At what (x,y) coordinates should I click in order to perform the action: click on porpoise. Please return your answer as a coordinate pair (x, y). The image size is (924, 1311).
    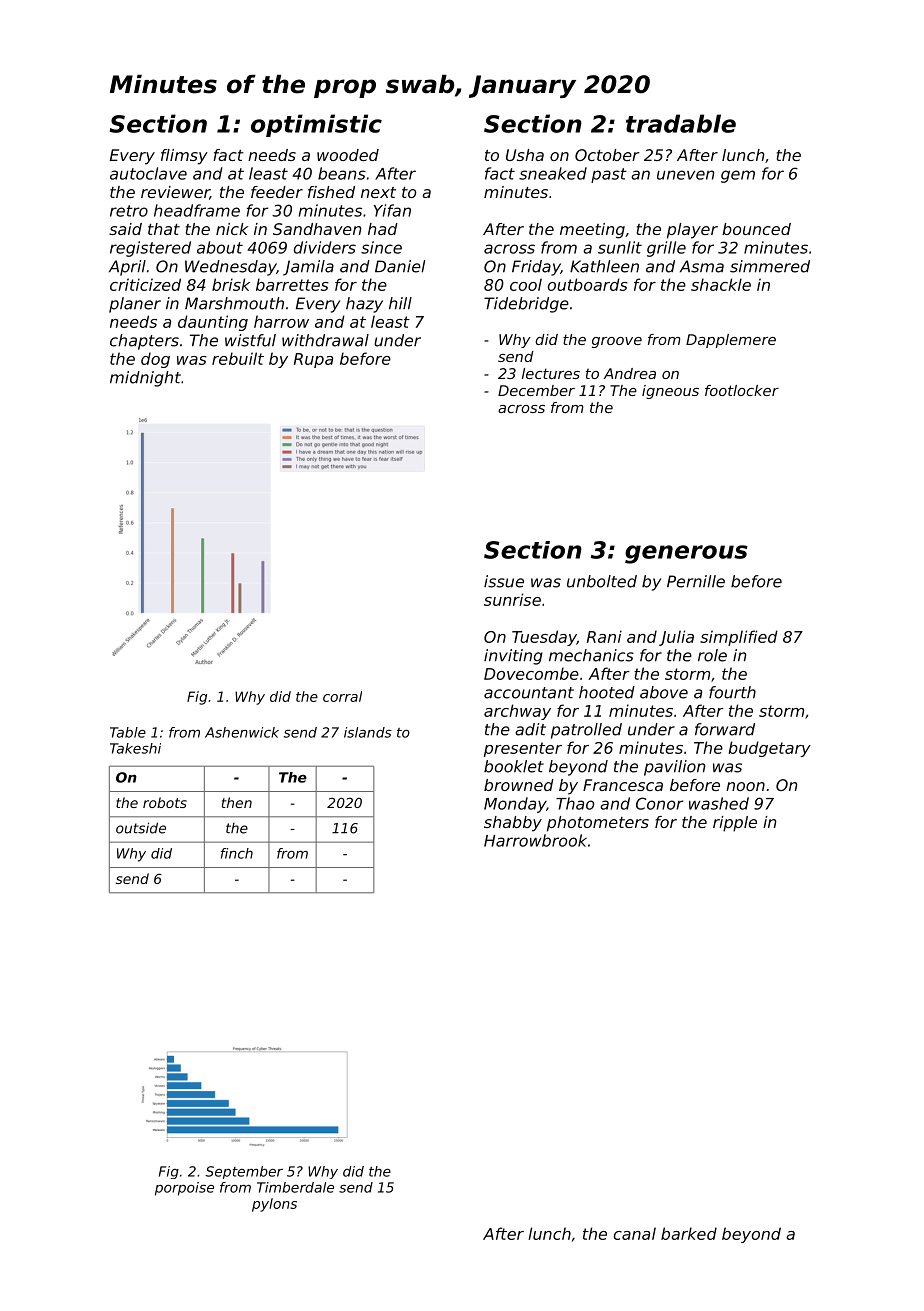
    Looking at the image, I should click on (184, 1189).
